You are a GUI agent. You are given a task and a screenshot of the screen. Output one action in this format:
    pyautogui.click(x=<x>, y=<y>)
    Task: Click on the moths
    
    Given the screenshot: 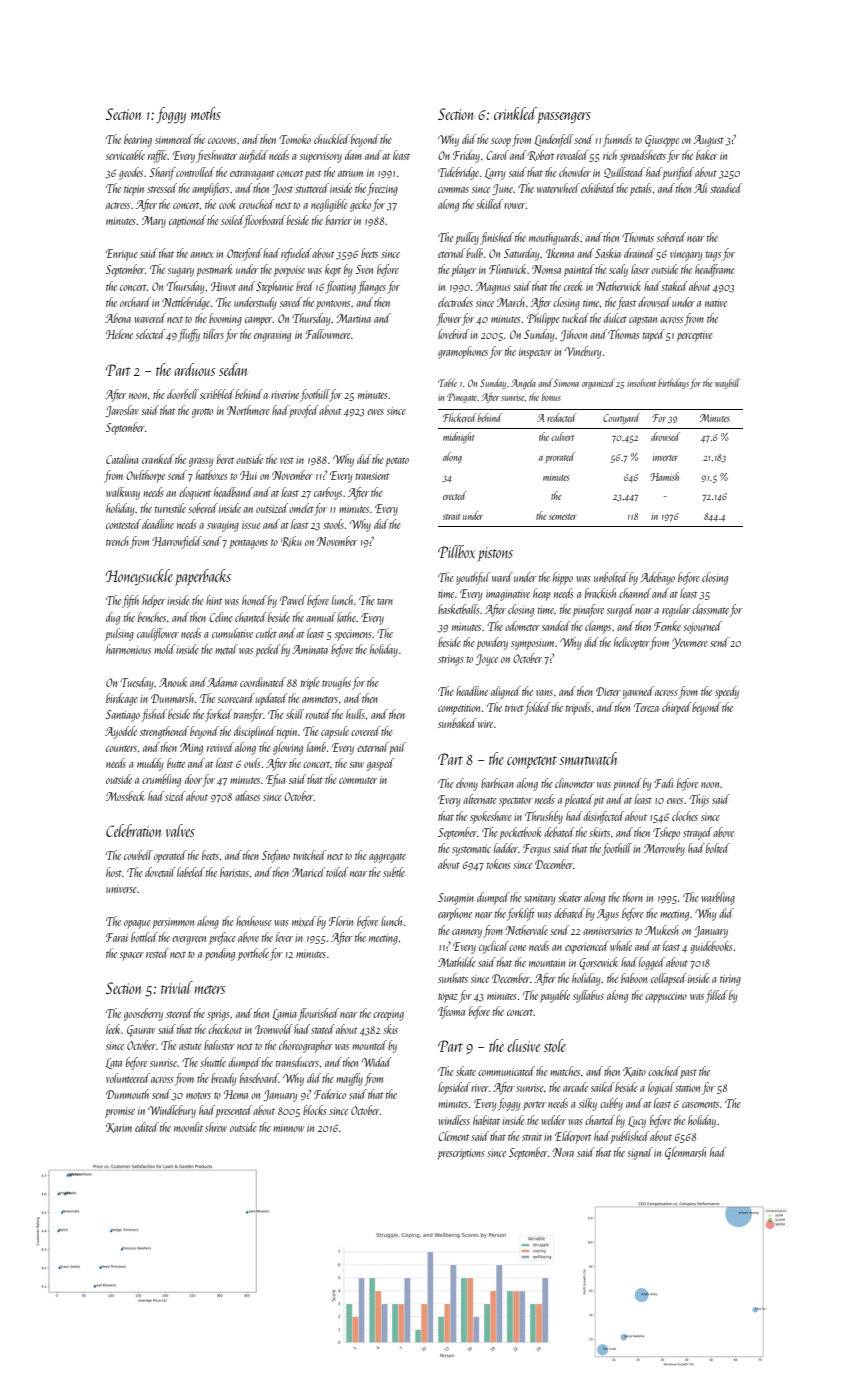 What is the action you would take?
    pyautogui.click(x=206, y=113)
